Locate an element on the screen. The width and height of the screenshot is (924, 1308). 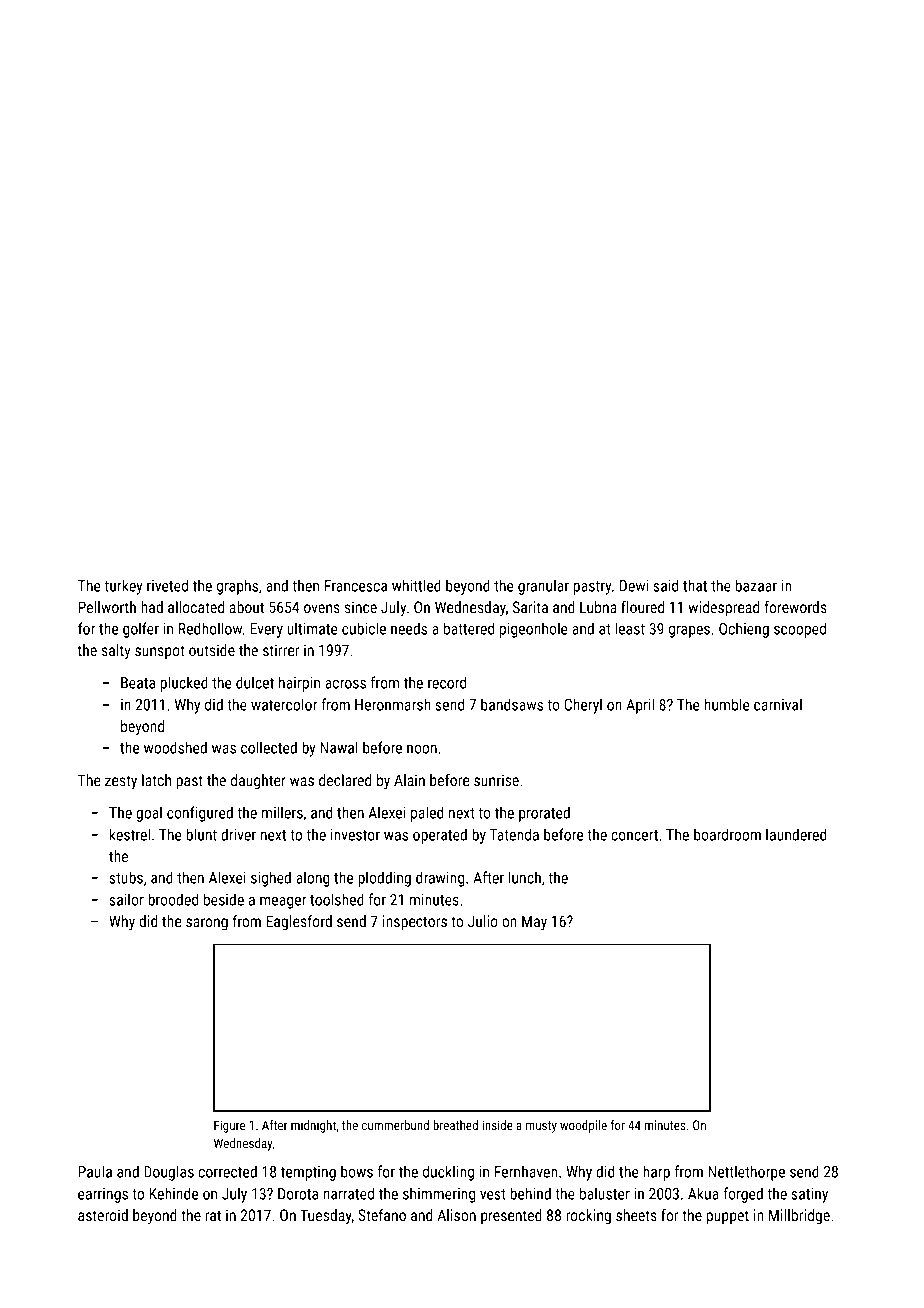
midnight is located at coordinates (313, 1126).
